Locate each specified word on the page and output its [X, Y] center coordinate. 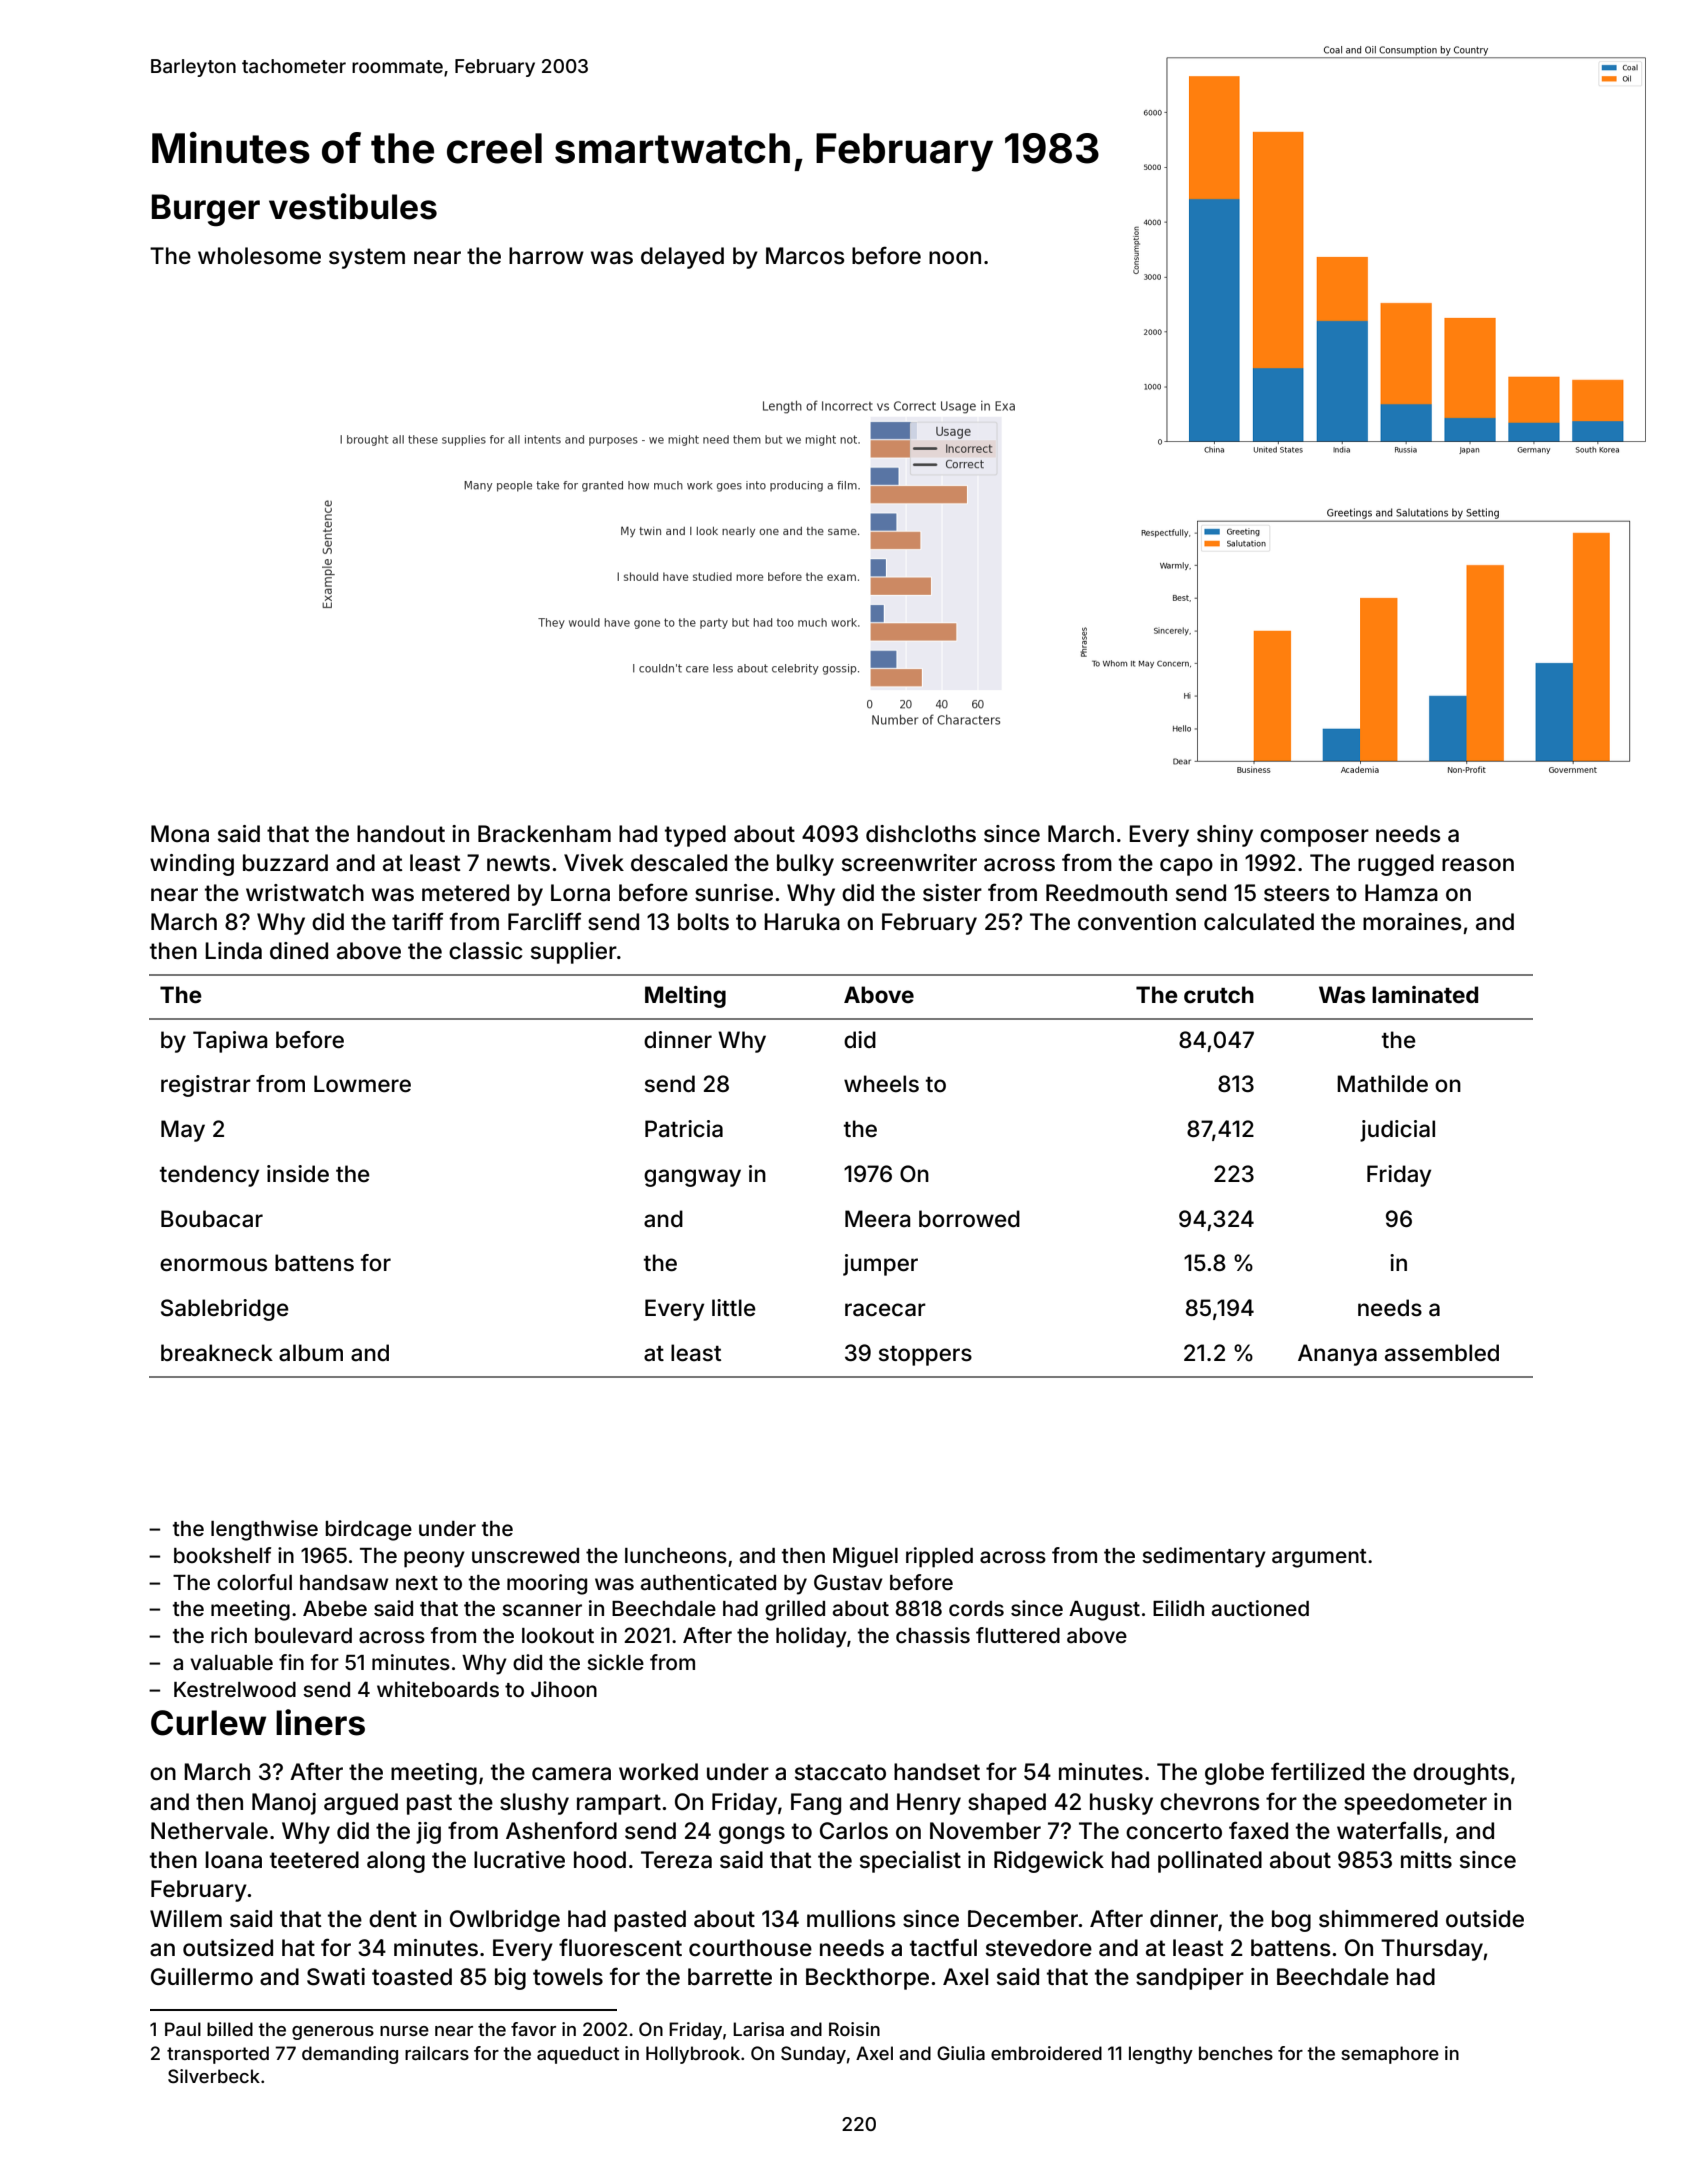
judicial [1397, 1131]
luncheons [676, 1555]
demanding [350, 2055]
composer [1314, 838]
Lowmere [362, 1084]
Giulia [961, 2053]
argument [1319, 1558]
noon [955, 258]
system [367, 258]
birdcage [368, 1530]
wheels [881, 1084]
